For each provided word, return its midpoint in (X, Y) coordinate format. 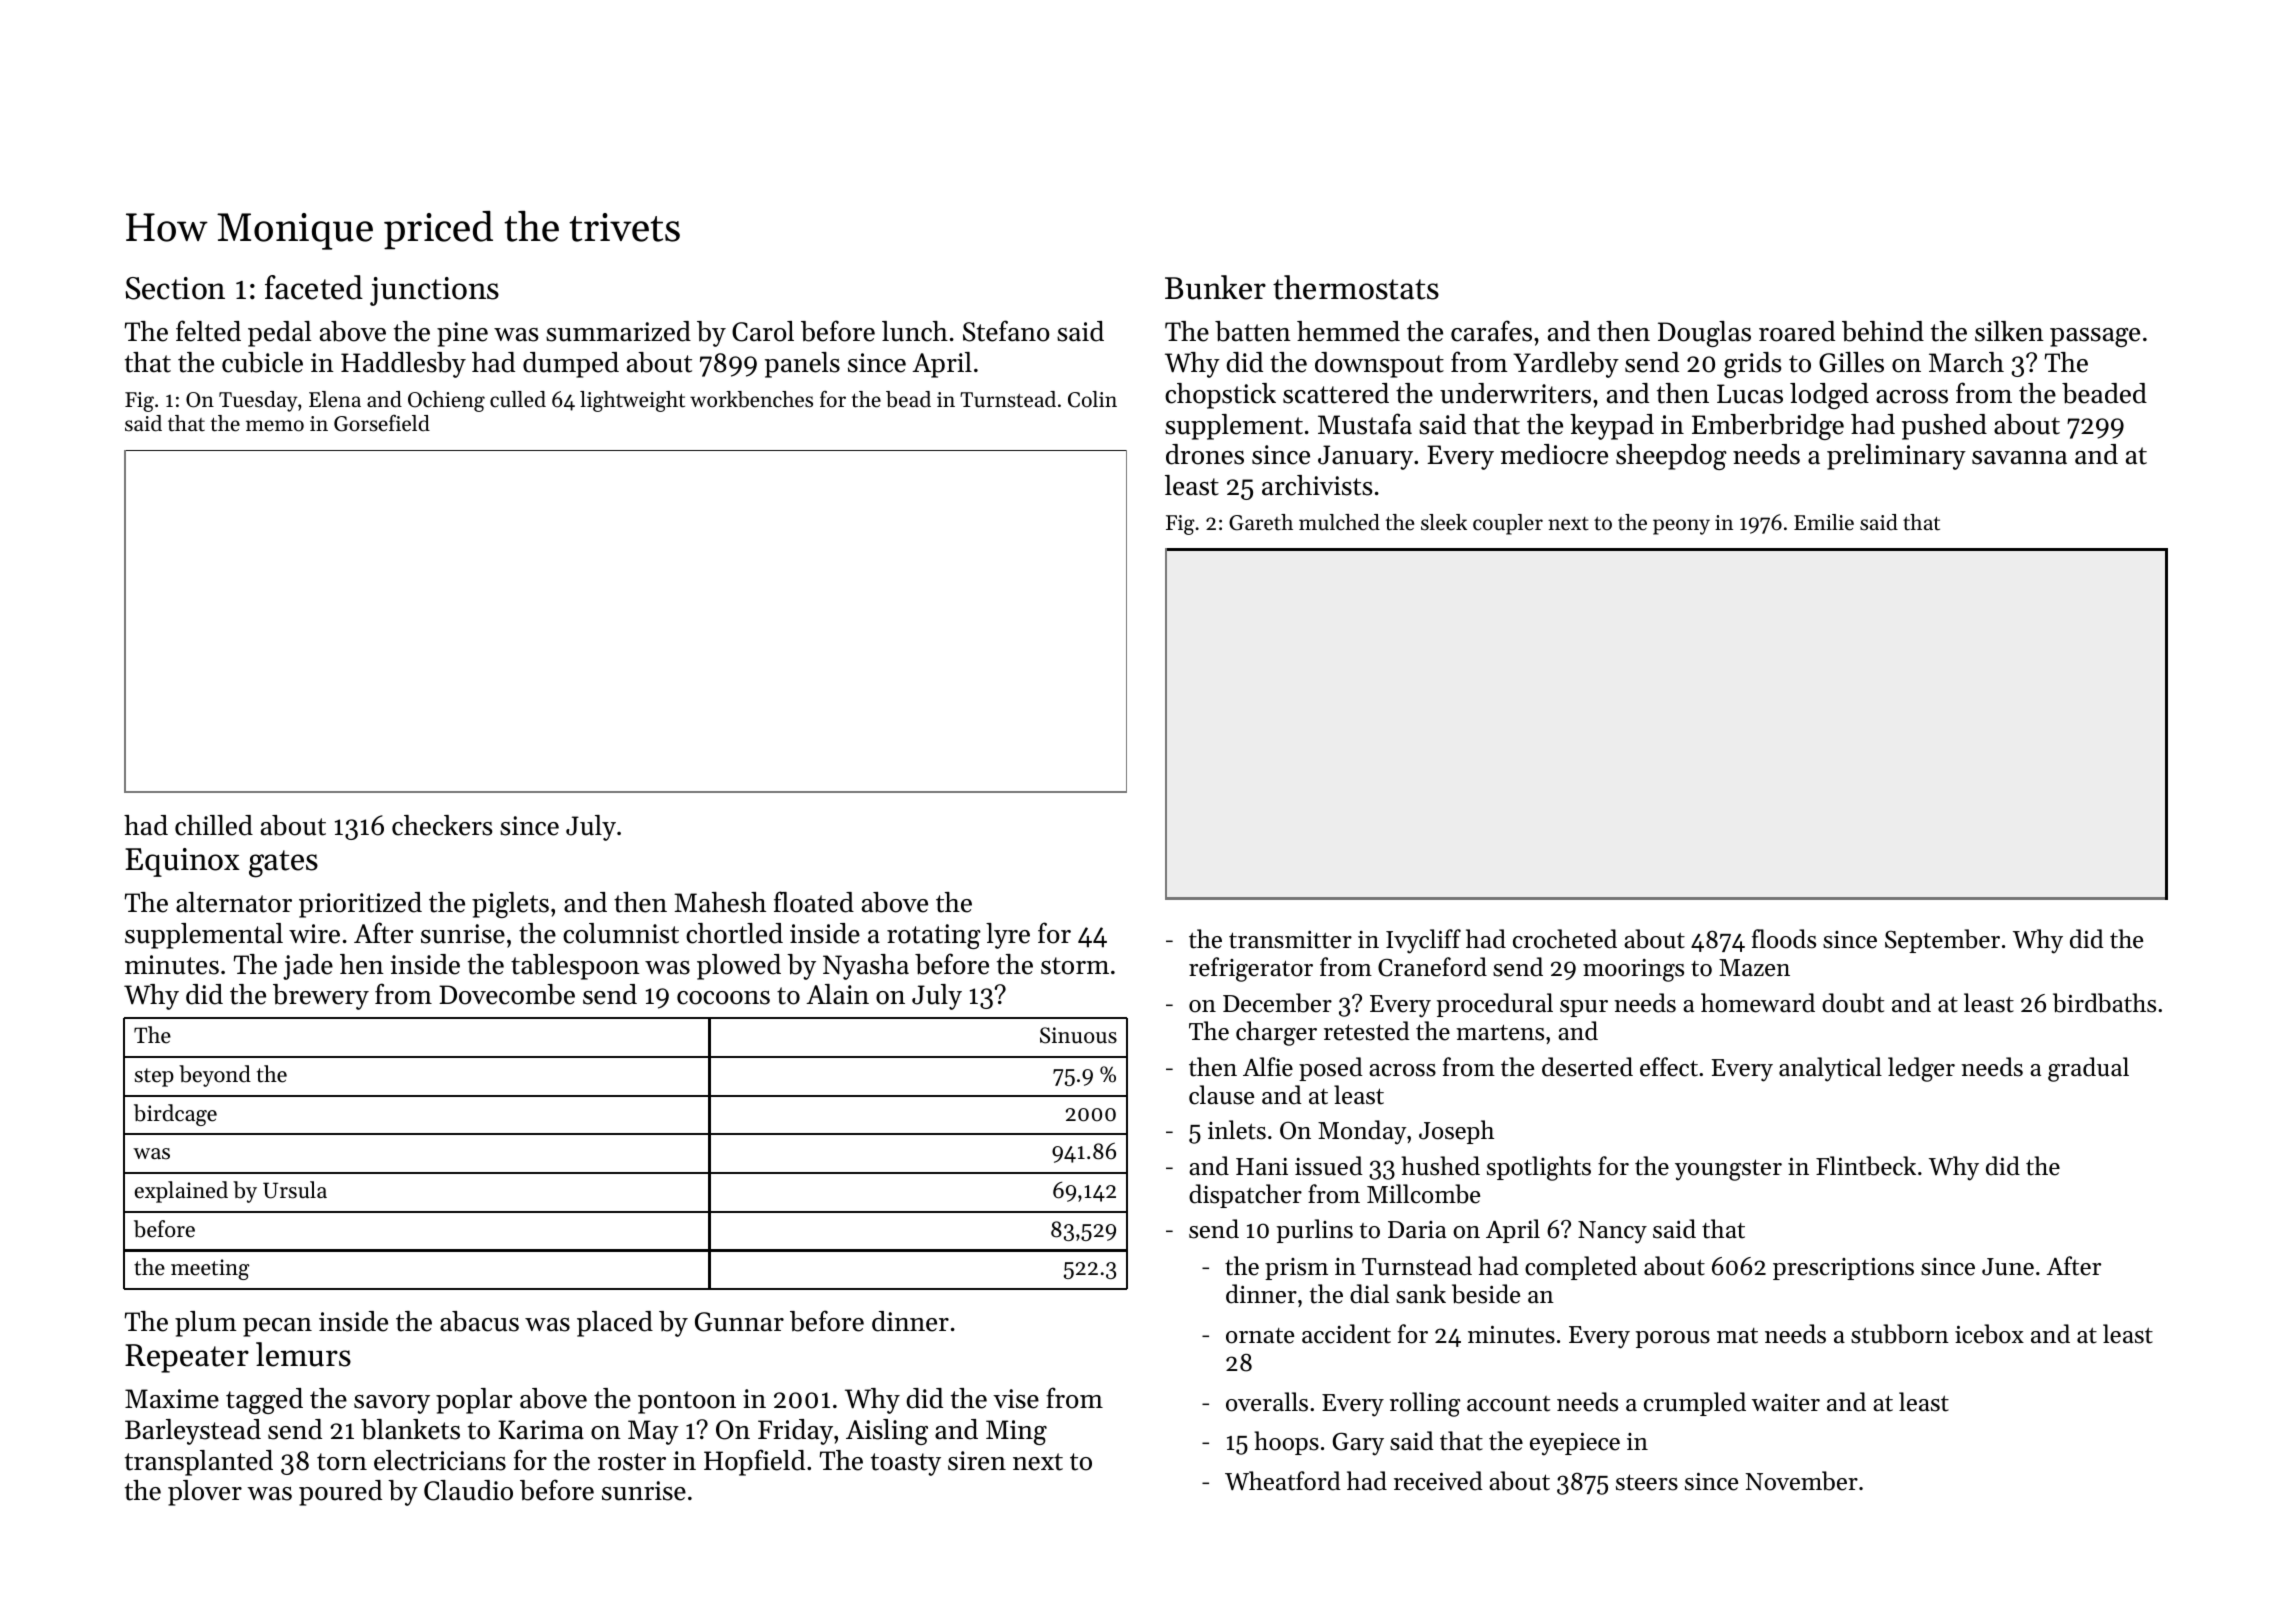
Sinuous (1078, 1035)
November (1802, 1481)
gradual (2088, 1069)
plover (205, 1493)
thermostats (1356, 287)
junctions (434, 291)
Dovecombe (507, 994)
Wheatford (1283, 1481)
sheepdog (1671, 457)
